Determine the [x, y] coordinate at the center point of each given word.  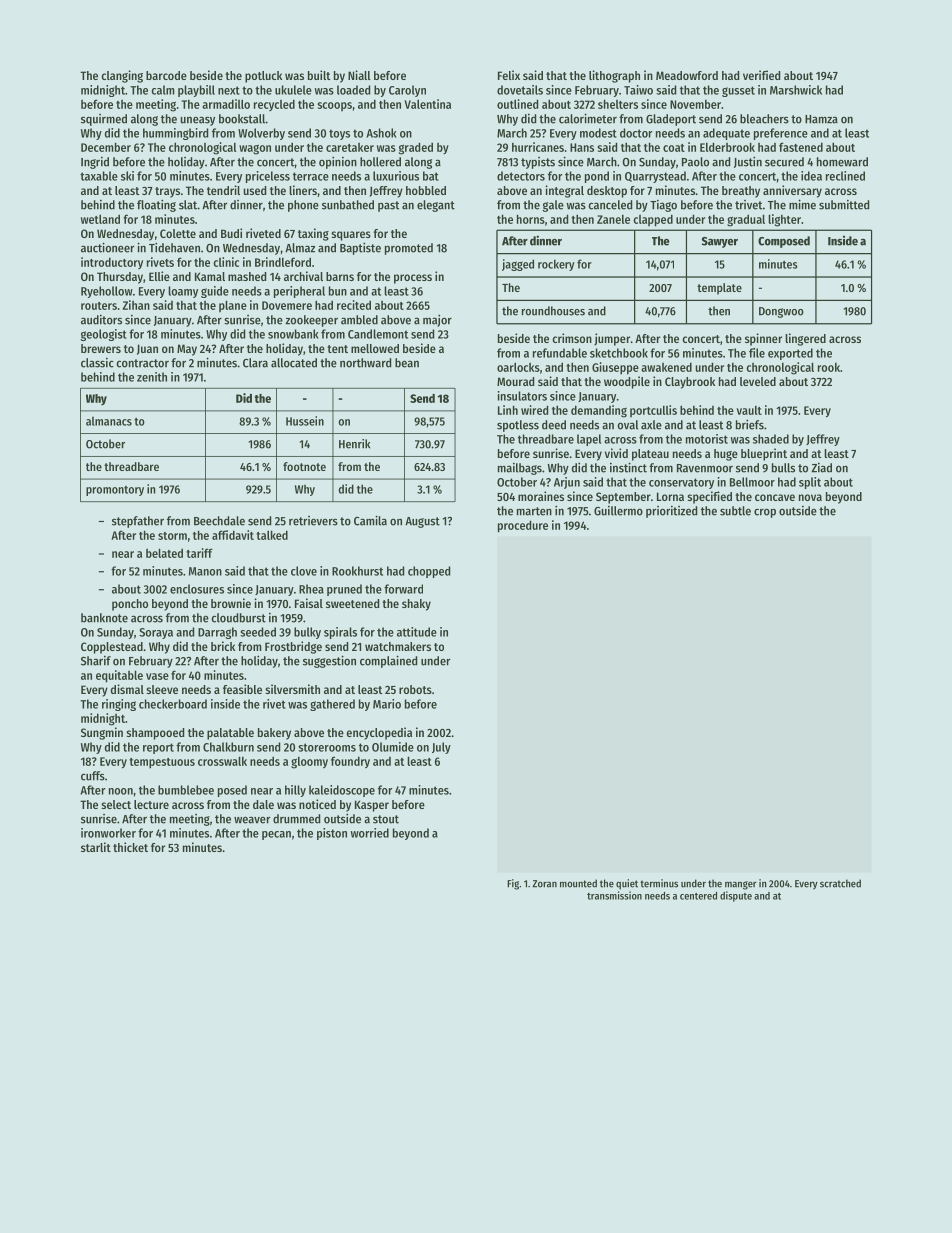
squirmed [104, 120]
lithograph [614, 76]
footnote [304, 466]
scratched [840, 883]
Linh [508, 410]
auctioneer [107, 247]
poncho [130, 605]
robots [415, 689]
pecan [276, 835]
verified [761, 75]
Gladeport [671, 120]
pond [597, 177]
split [810, 483]
